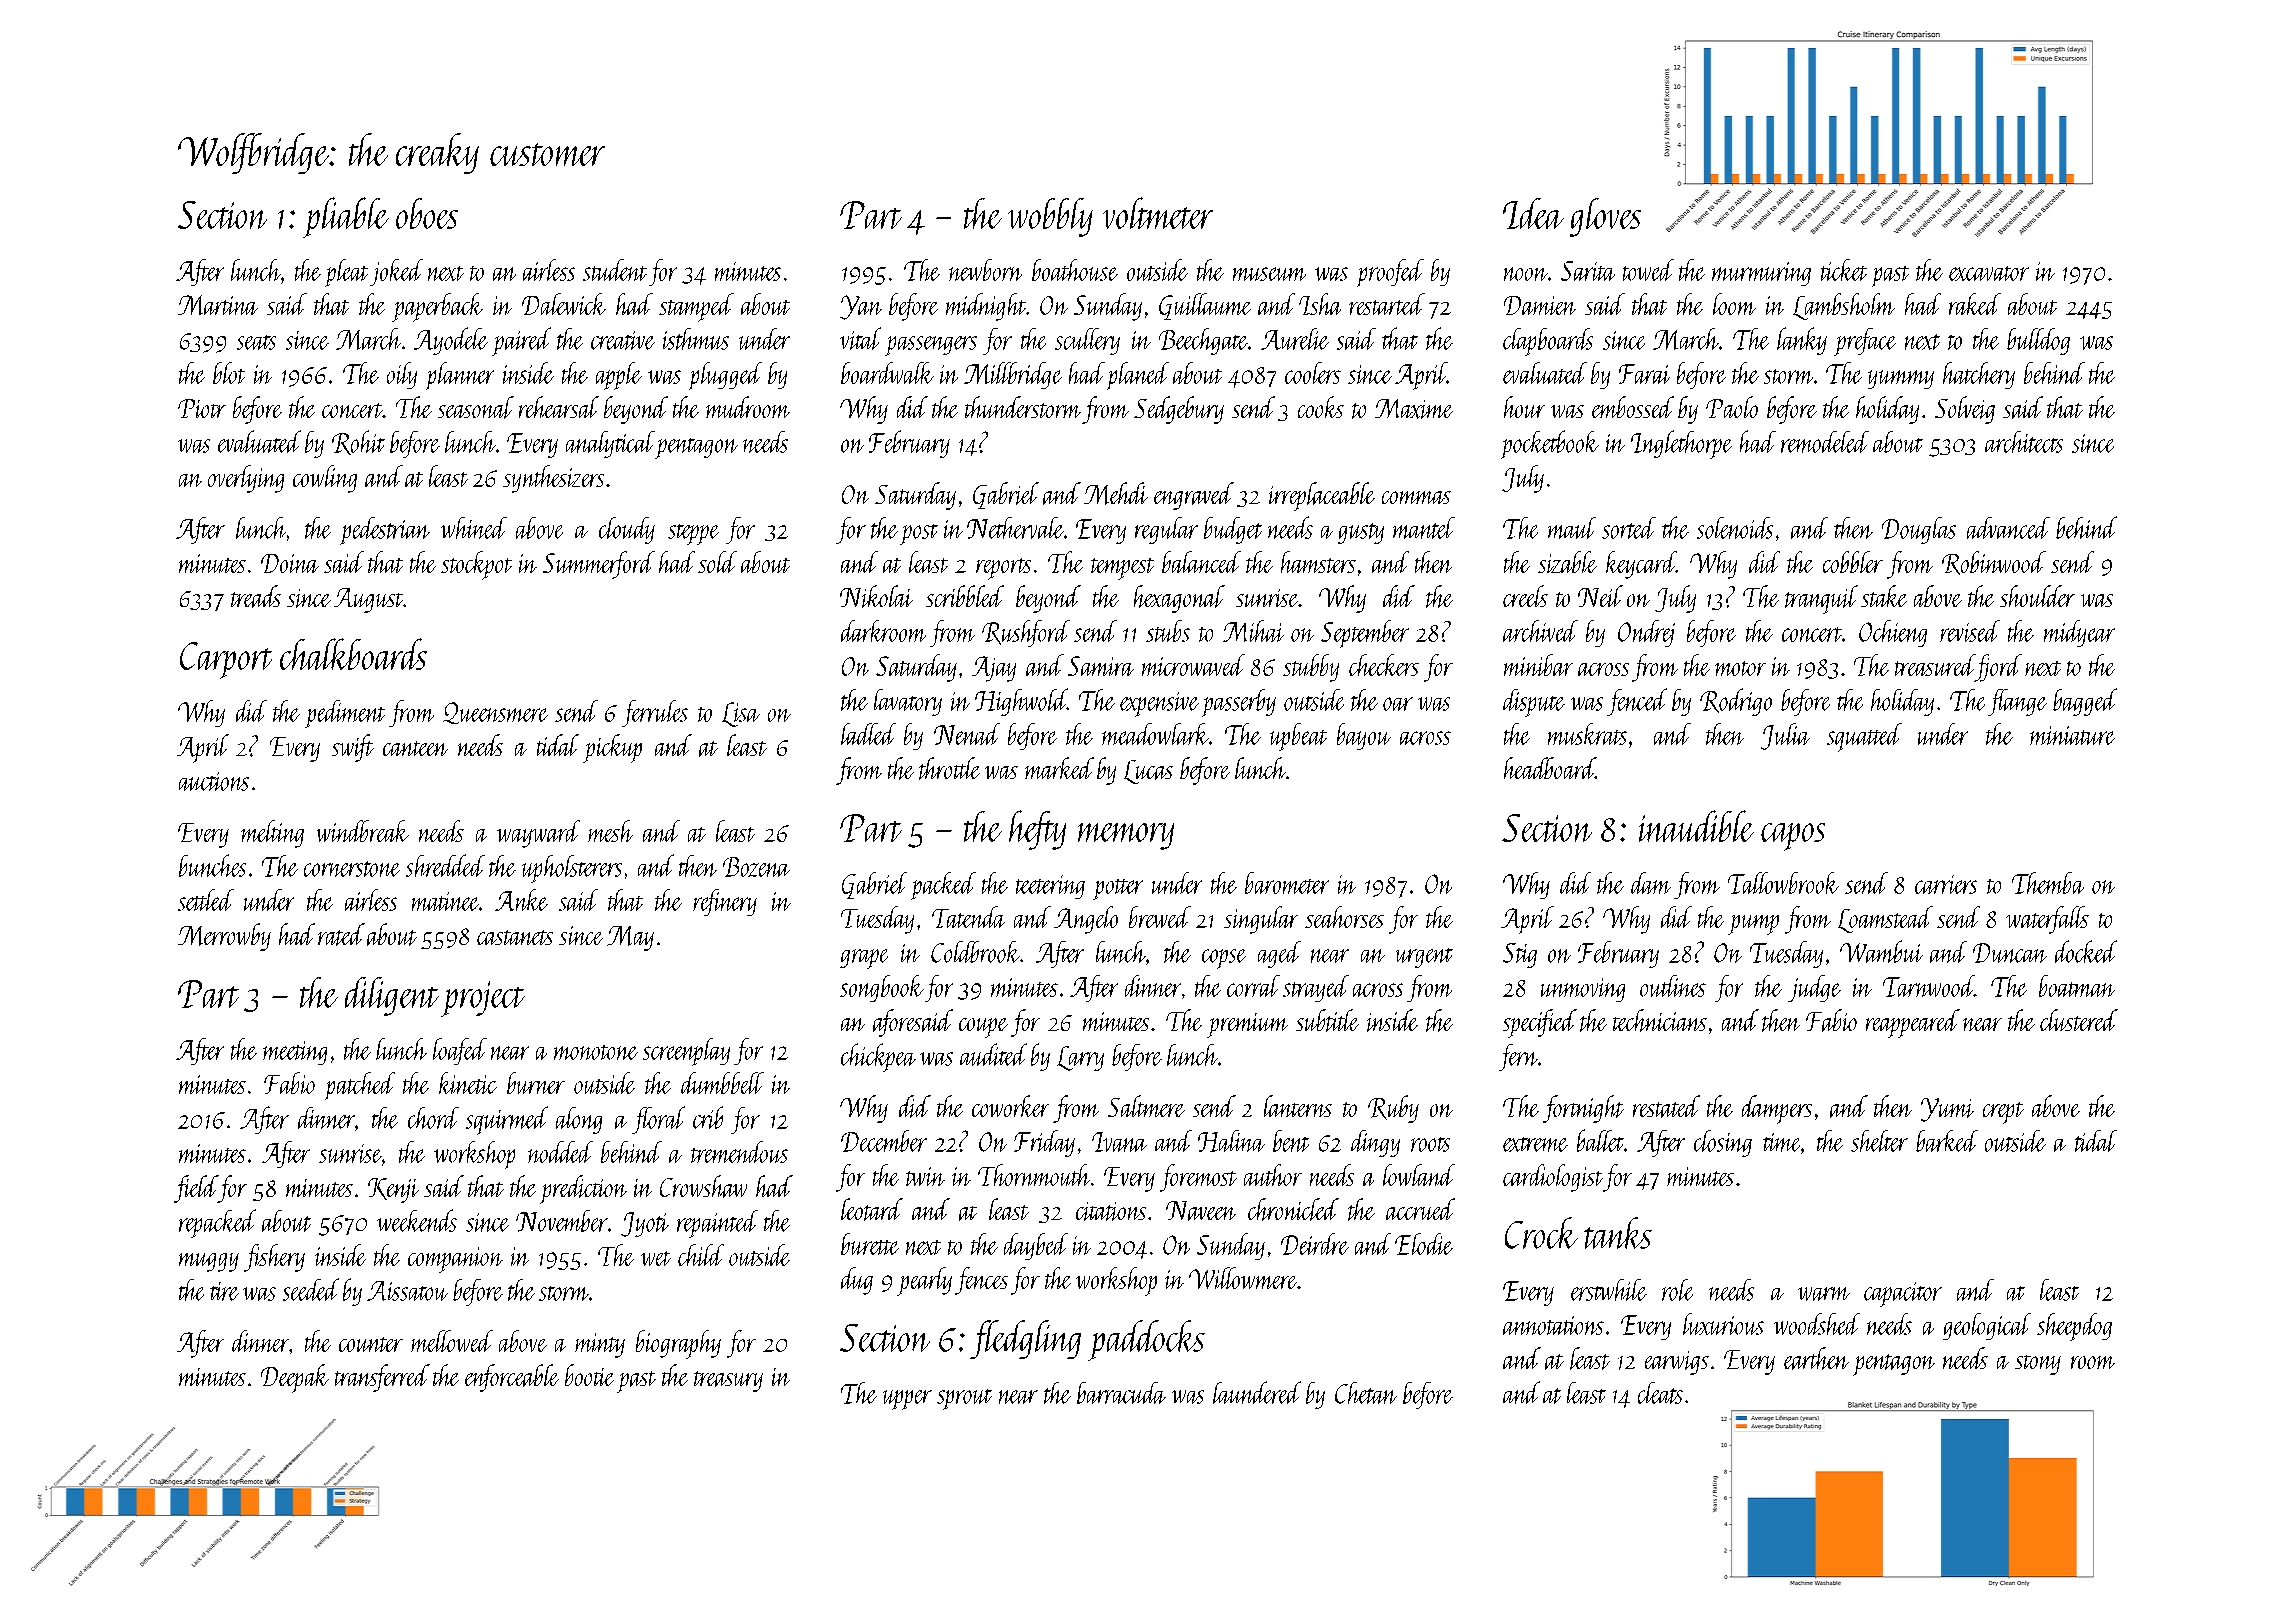 The height and width of the document is (1620, 2292). Describe the element at coordinates (1533, 213) in the document. I see `Idea` at that location.
